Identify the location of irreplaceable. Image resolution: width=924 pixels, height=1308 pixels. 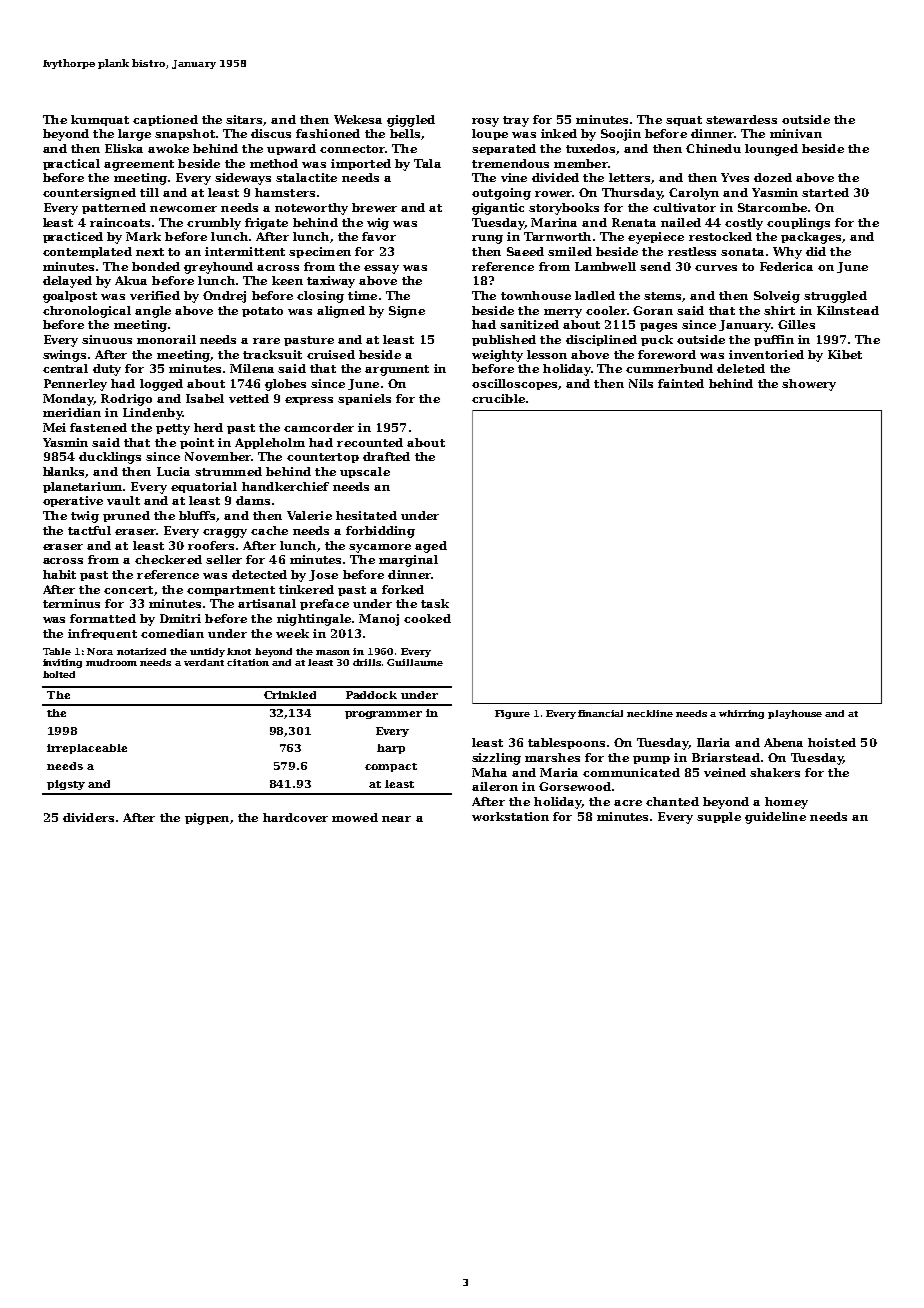
(87, 749).
